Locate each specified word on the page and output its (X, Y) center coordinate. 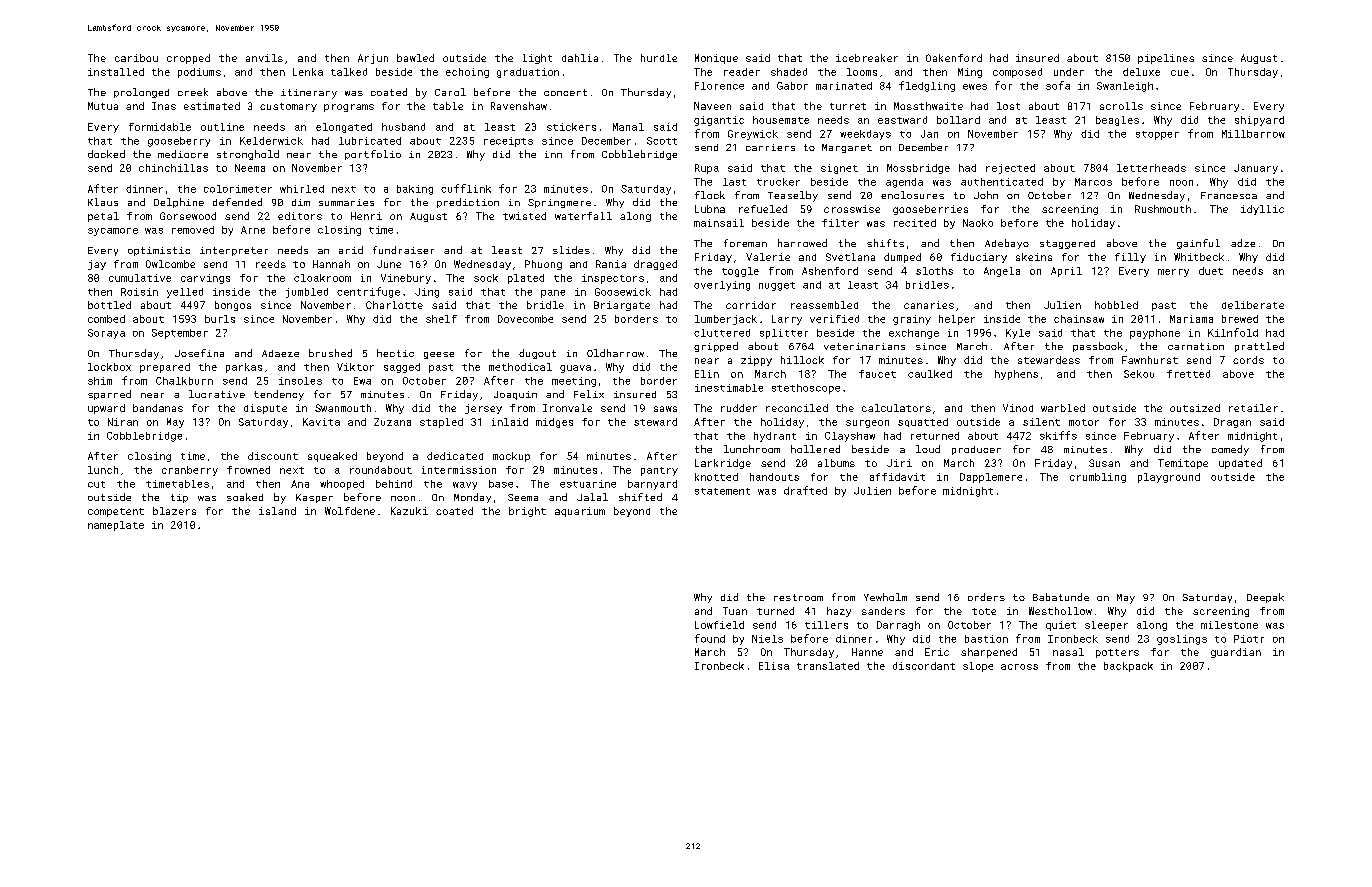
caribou (136, 58)
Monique (716, 59)
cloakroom (322, 278)
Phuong (543, 265)
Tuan (735, 611)
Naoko (978, 223)
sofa (1058, 85)
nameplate (116, 526)
